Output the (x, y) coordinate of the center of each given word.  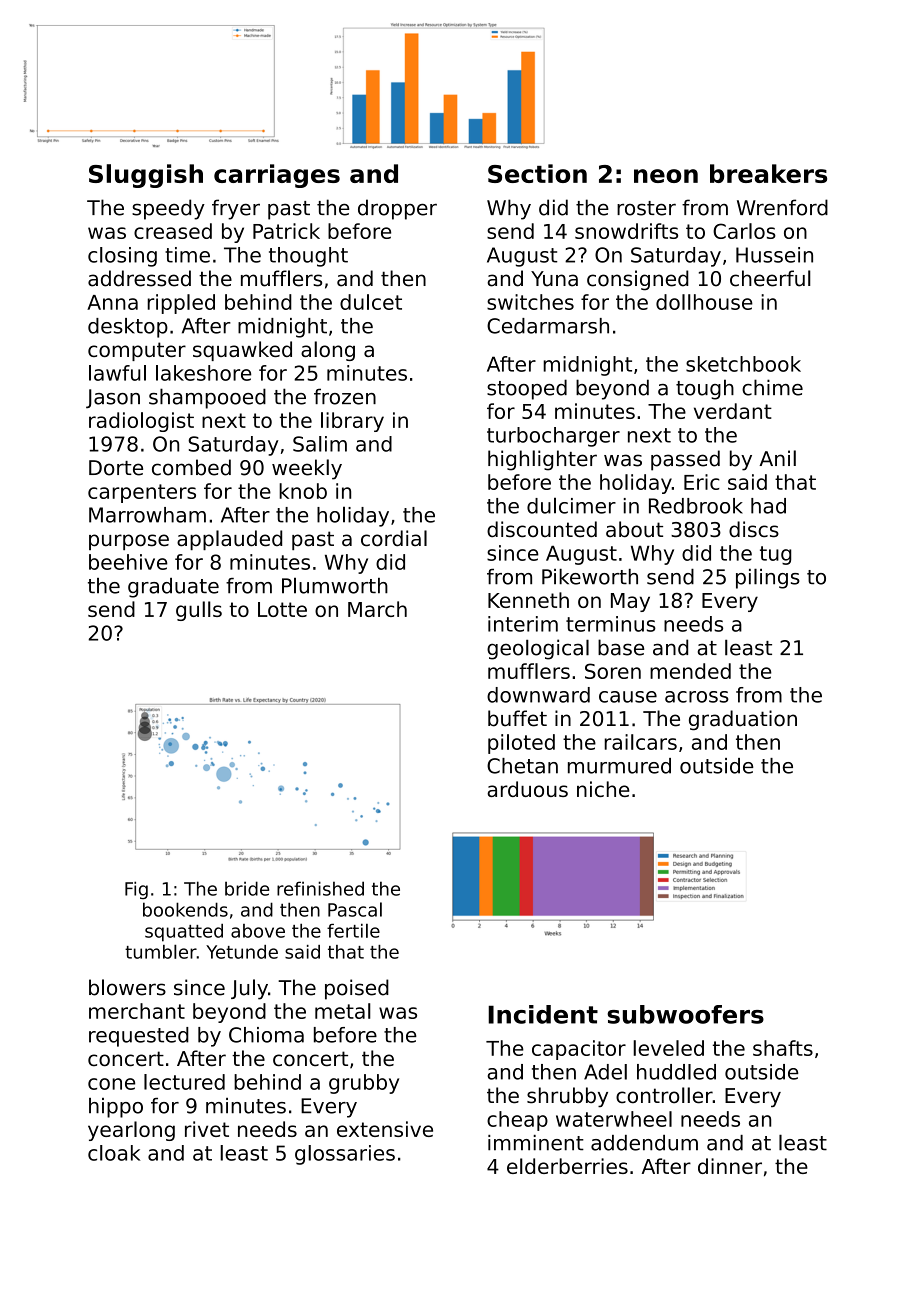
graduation (743, 720)
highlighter (542, 460)
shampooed (207, 398)
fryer (236, 209)
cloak (114, 1153)
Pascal (355, 909)
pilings (768, 578)
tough (705, 389)
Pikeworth (590, 577)
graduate (173, 588)
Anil (777, 458)
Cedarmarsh (548, 326)
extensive (385, 1129)
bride (247, 888)
